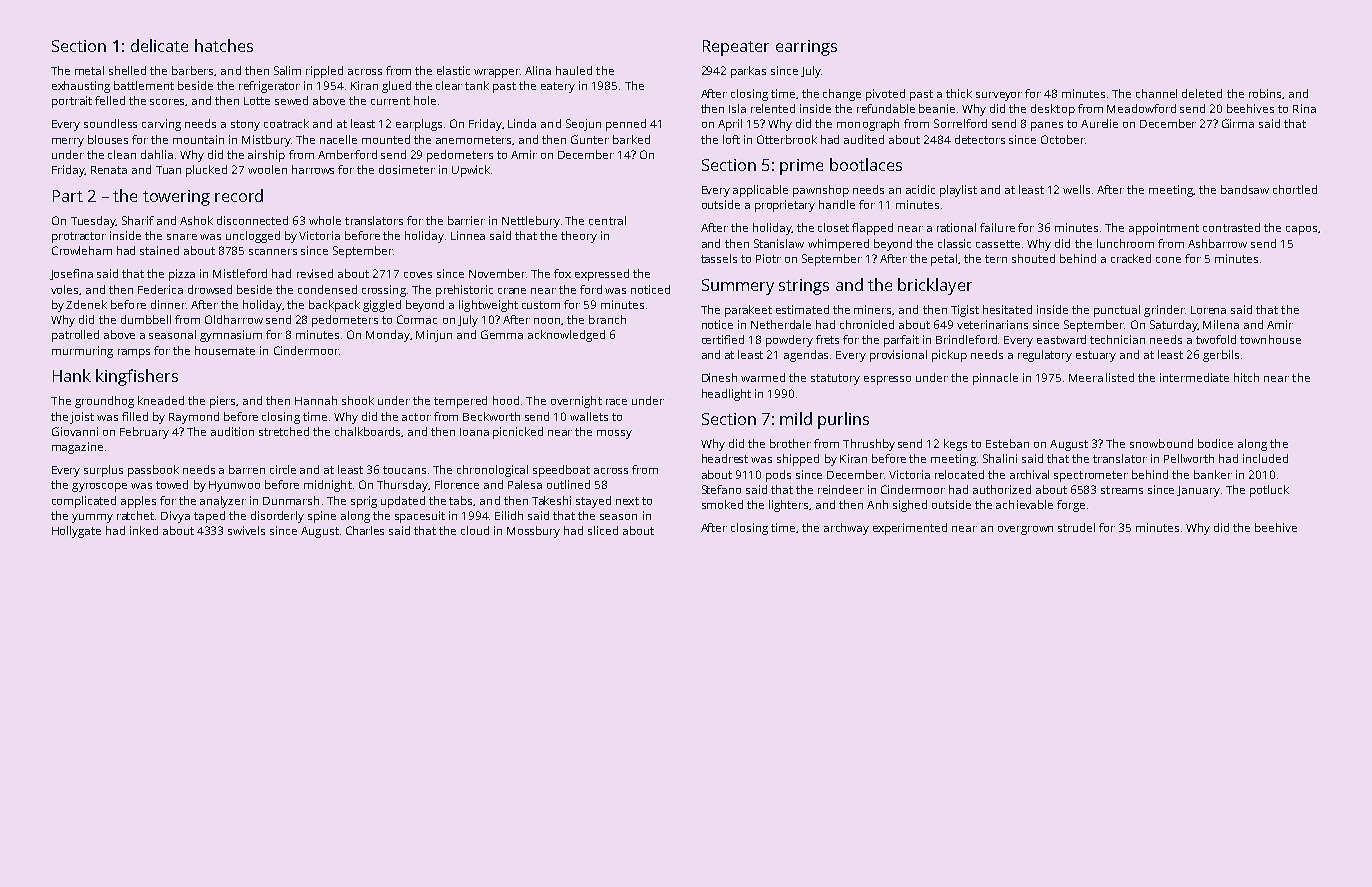 Image resolution: width=1372 pixels, height=887 pixels. Describe the element at coordinates (1245, 189) in the document. I see `bandsaw` at that location.
